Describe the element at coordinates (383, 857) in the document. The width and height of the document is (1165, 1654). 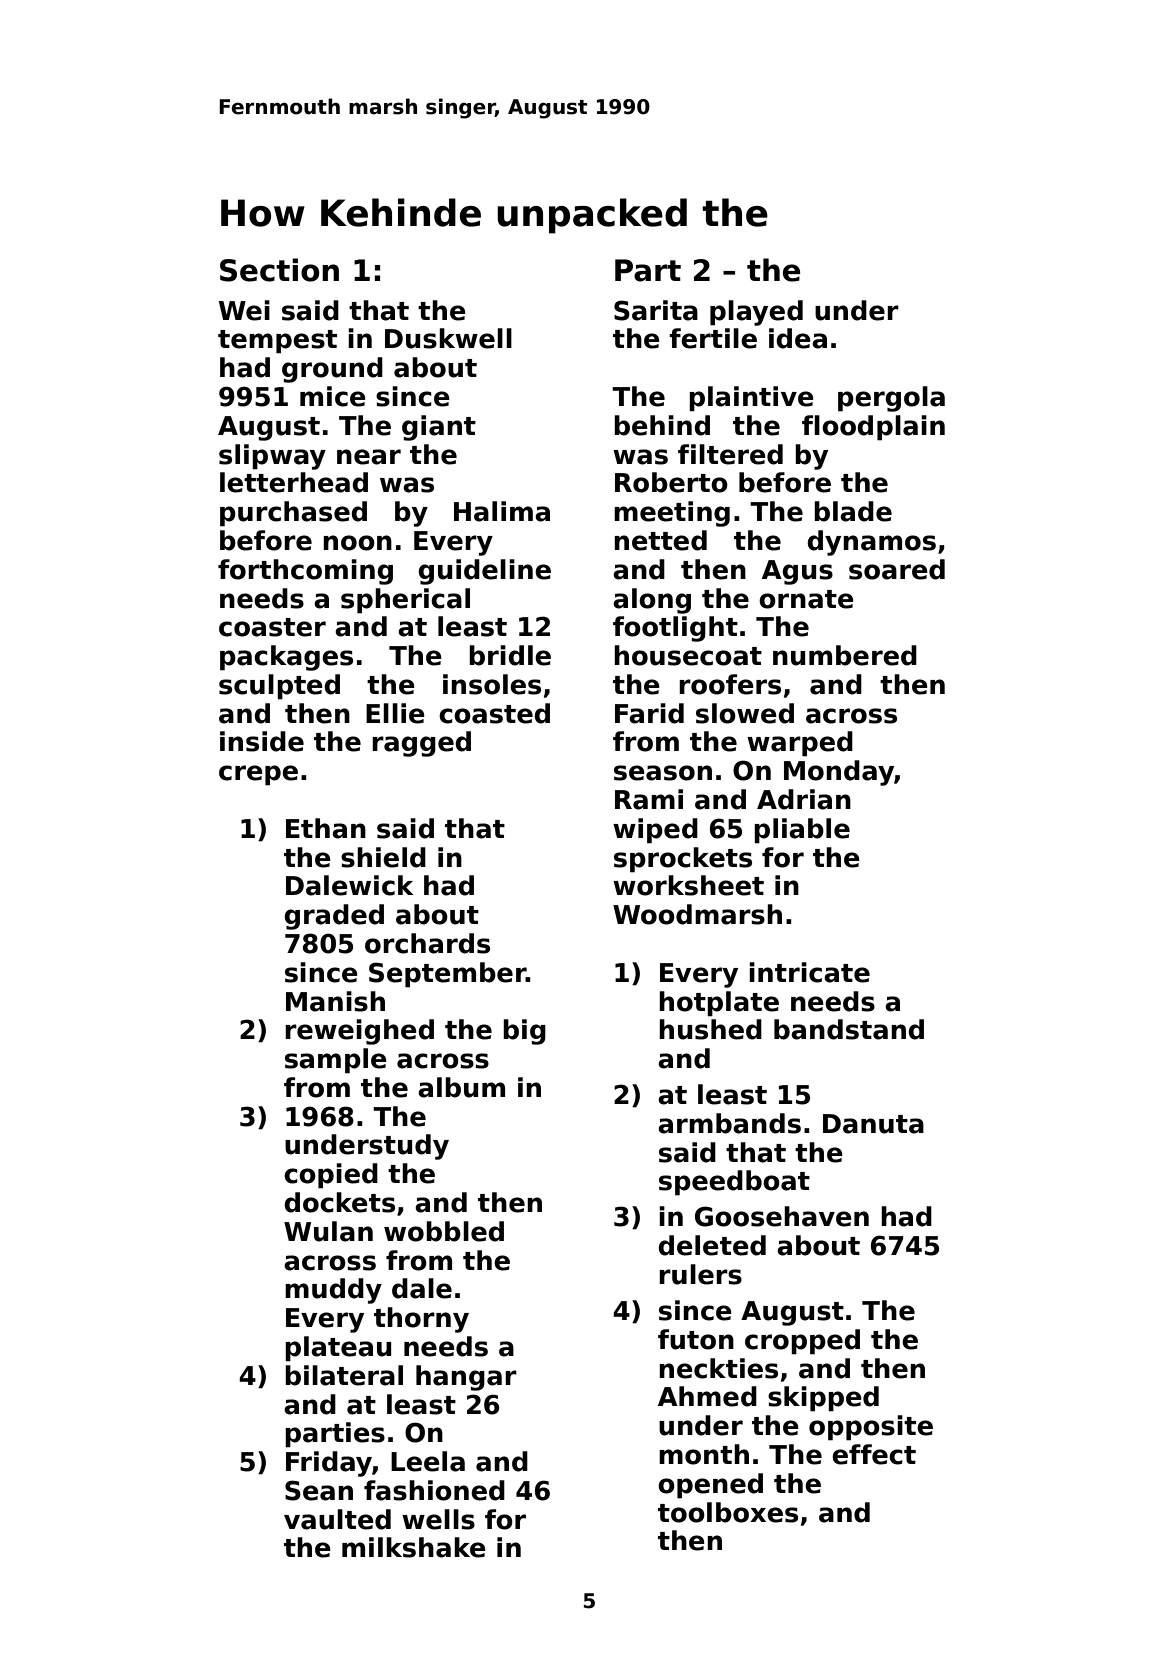
I see `shield` at that location.
